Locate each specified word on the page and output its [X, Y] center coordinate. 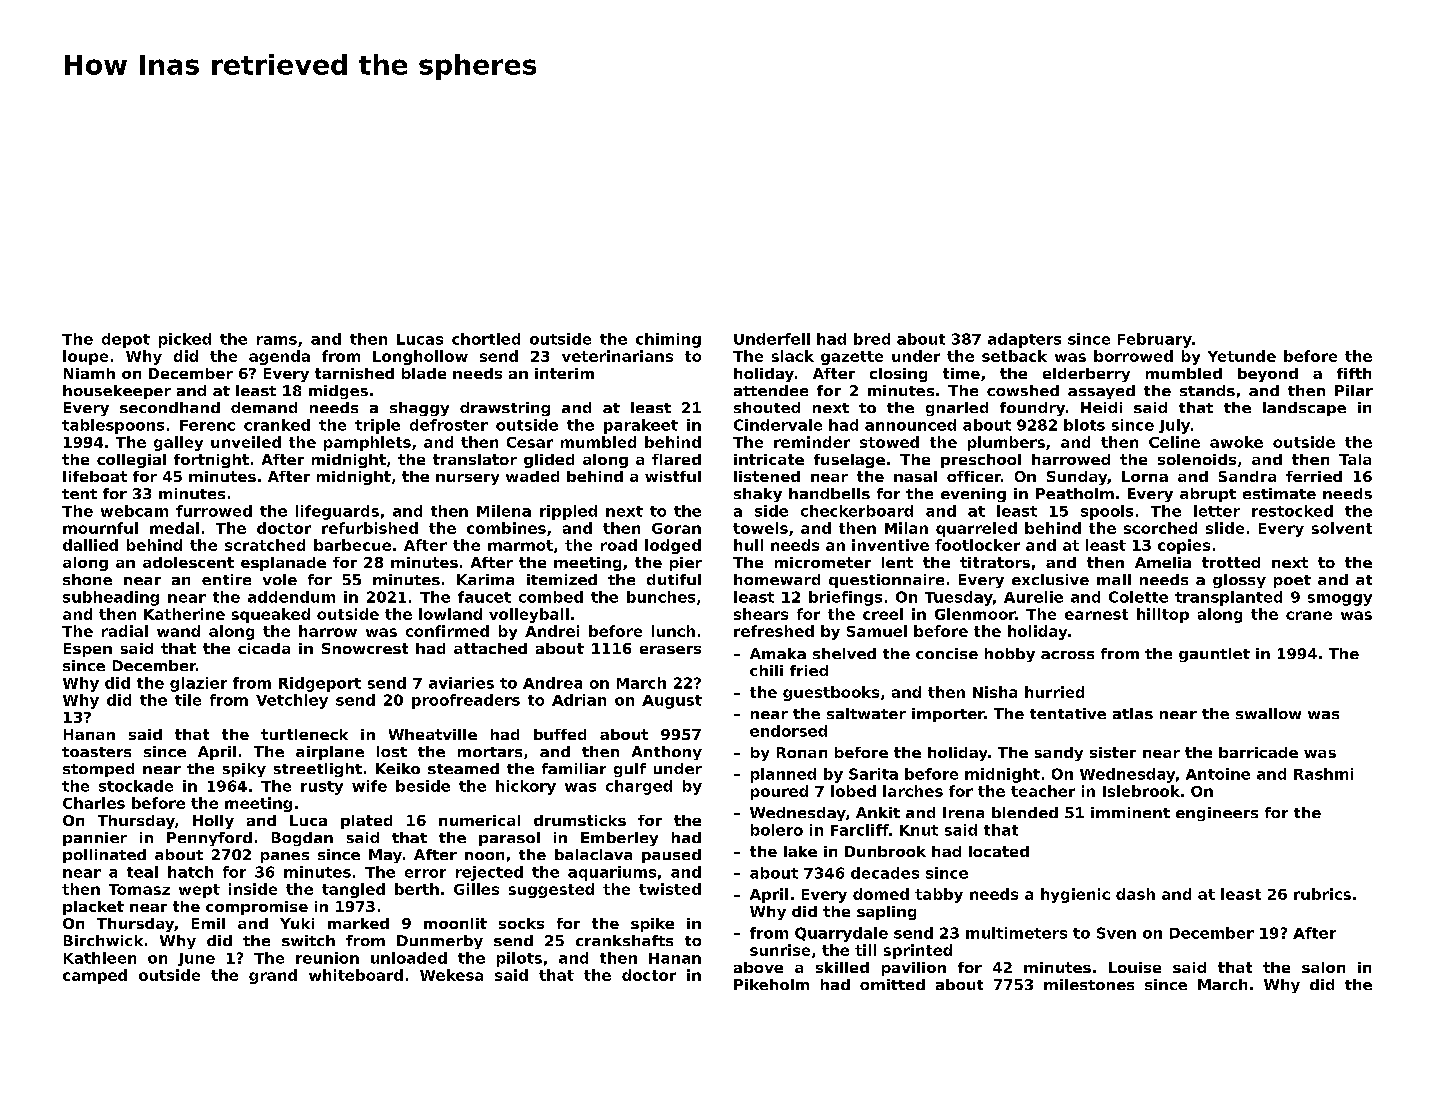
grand [273, 976]
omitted [892, 984]
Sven [1116, 933]
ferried [1314, 476]
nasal [915, 476]
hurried [1054, 692]
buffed [560, 734]
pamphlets [367, 443]
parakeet [641, 426]
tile [188, 700]
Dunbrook [885, 851]
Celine [1174, 442]
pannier [95, 839]
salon [1323, 967]
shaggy [419, 409]
